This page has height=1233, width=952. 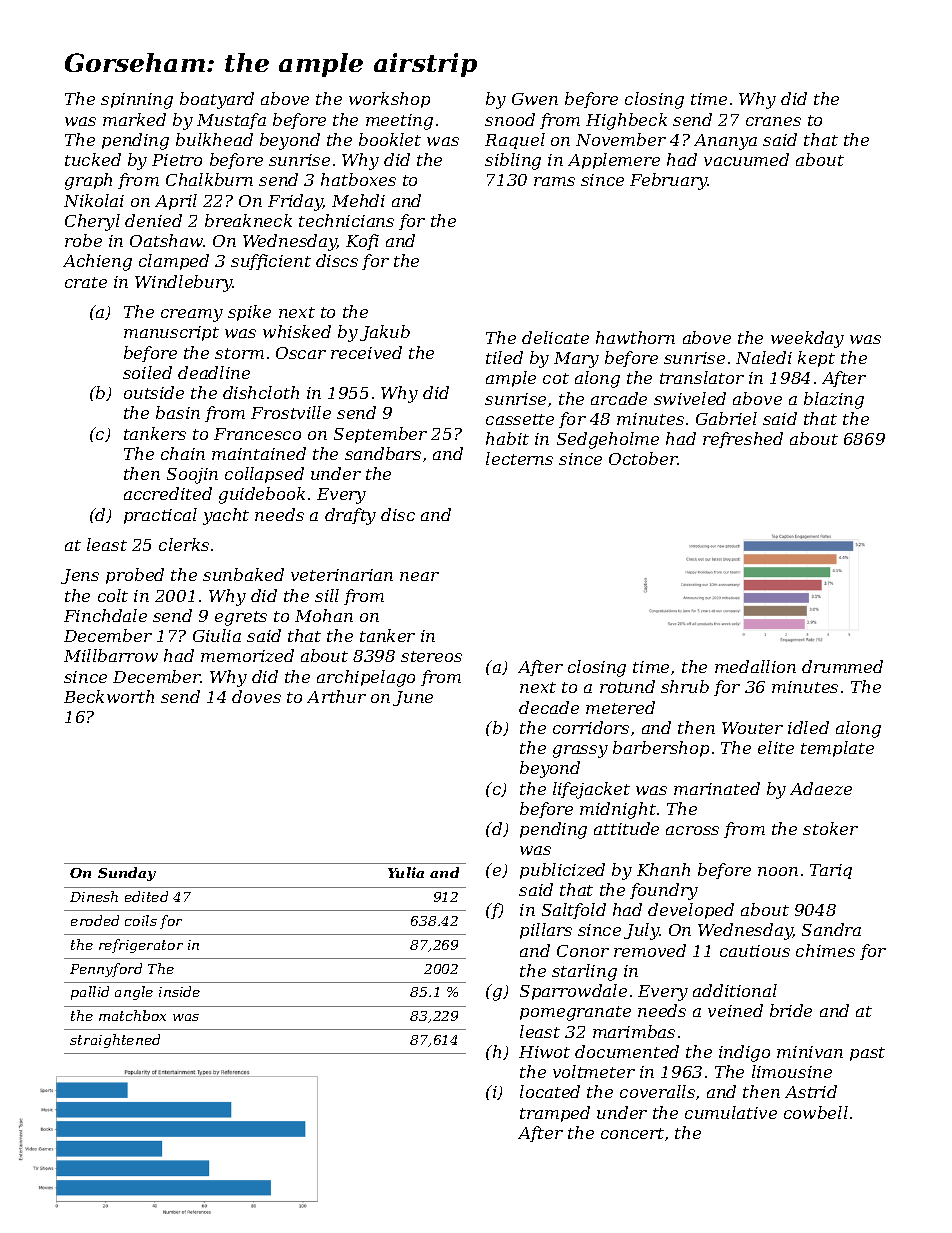 What do you see at coordinates (773, 121) in the page?
I see `cranes` at bounding box center [773, 121].
